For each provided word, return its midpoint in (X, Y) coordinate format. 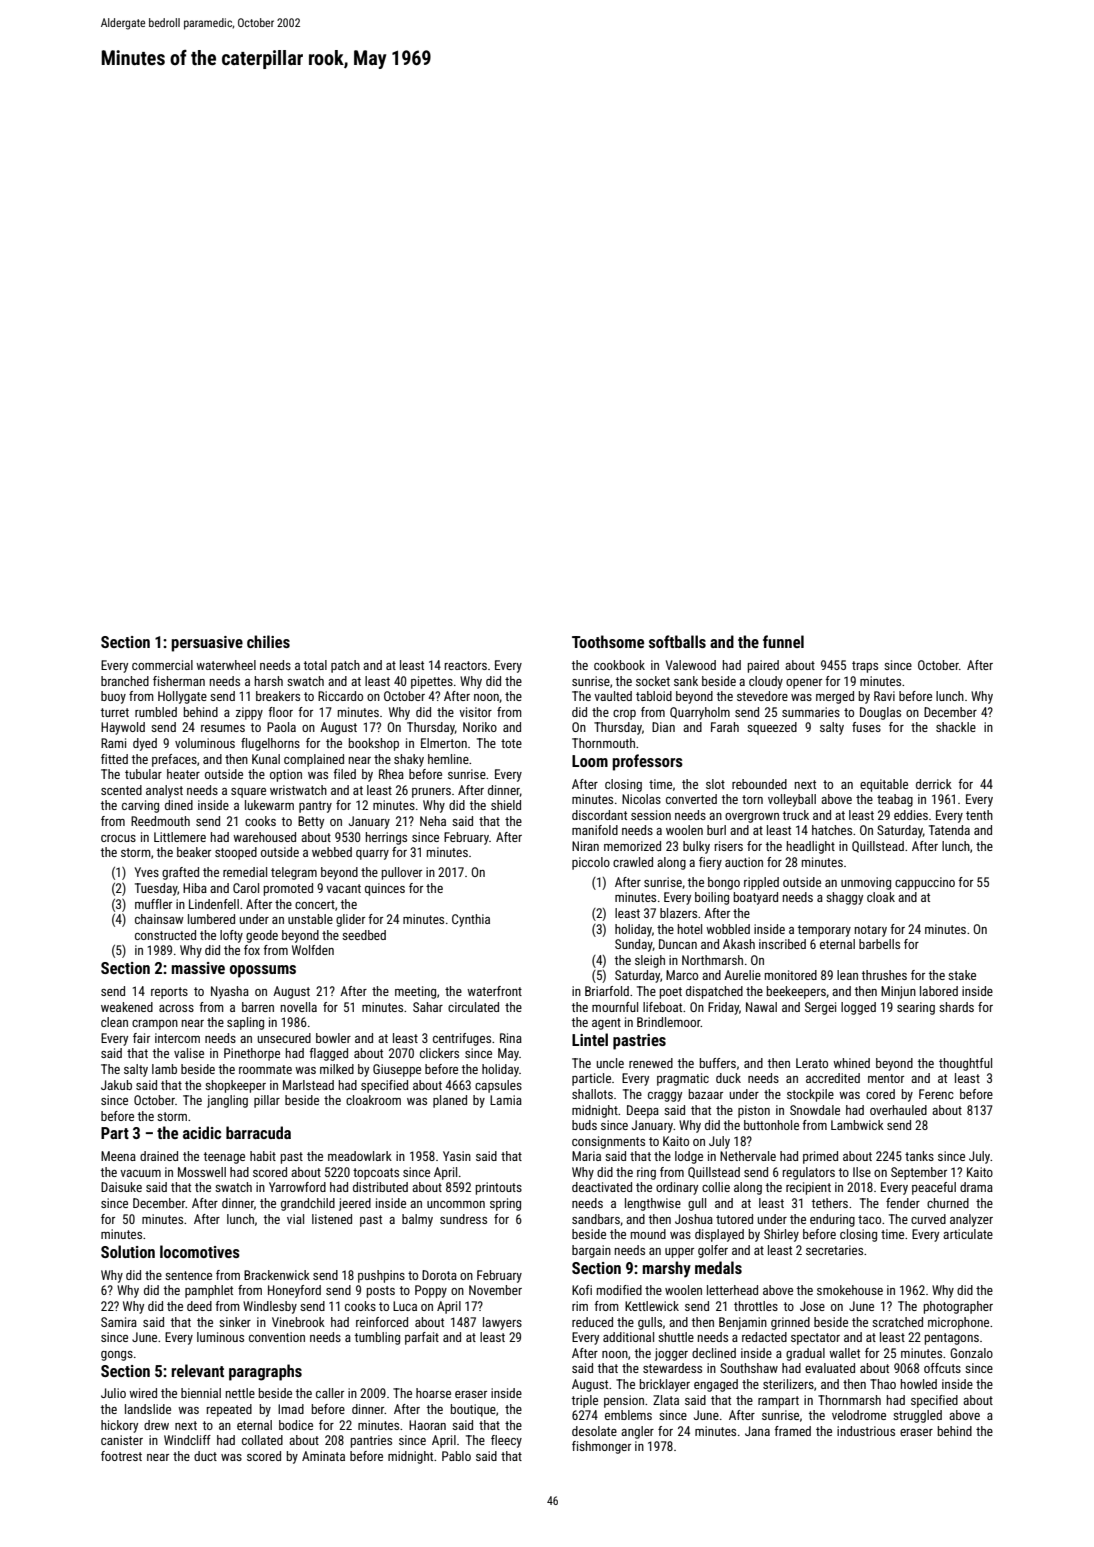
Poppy (431, 1291)
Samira (119, 1322)
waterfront (494, 991)
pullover (402, 873)
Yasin (457, 1156)
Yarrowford (297, 1187)
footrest (121, 1456)
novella (299, 1007)
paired (763, 666)
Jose (812, 1306)
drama (976, 1187)
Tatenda (949, 830)
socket (653, 681)
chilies (268, 641)
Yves (147, 872)
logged (858, 1008)
